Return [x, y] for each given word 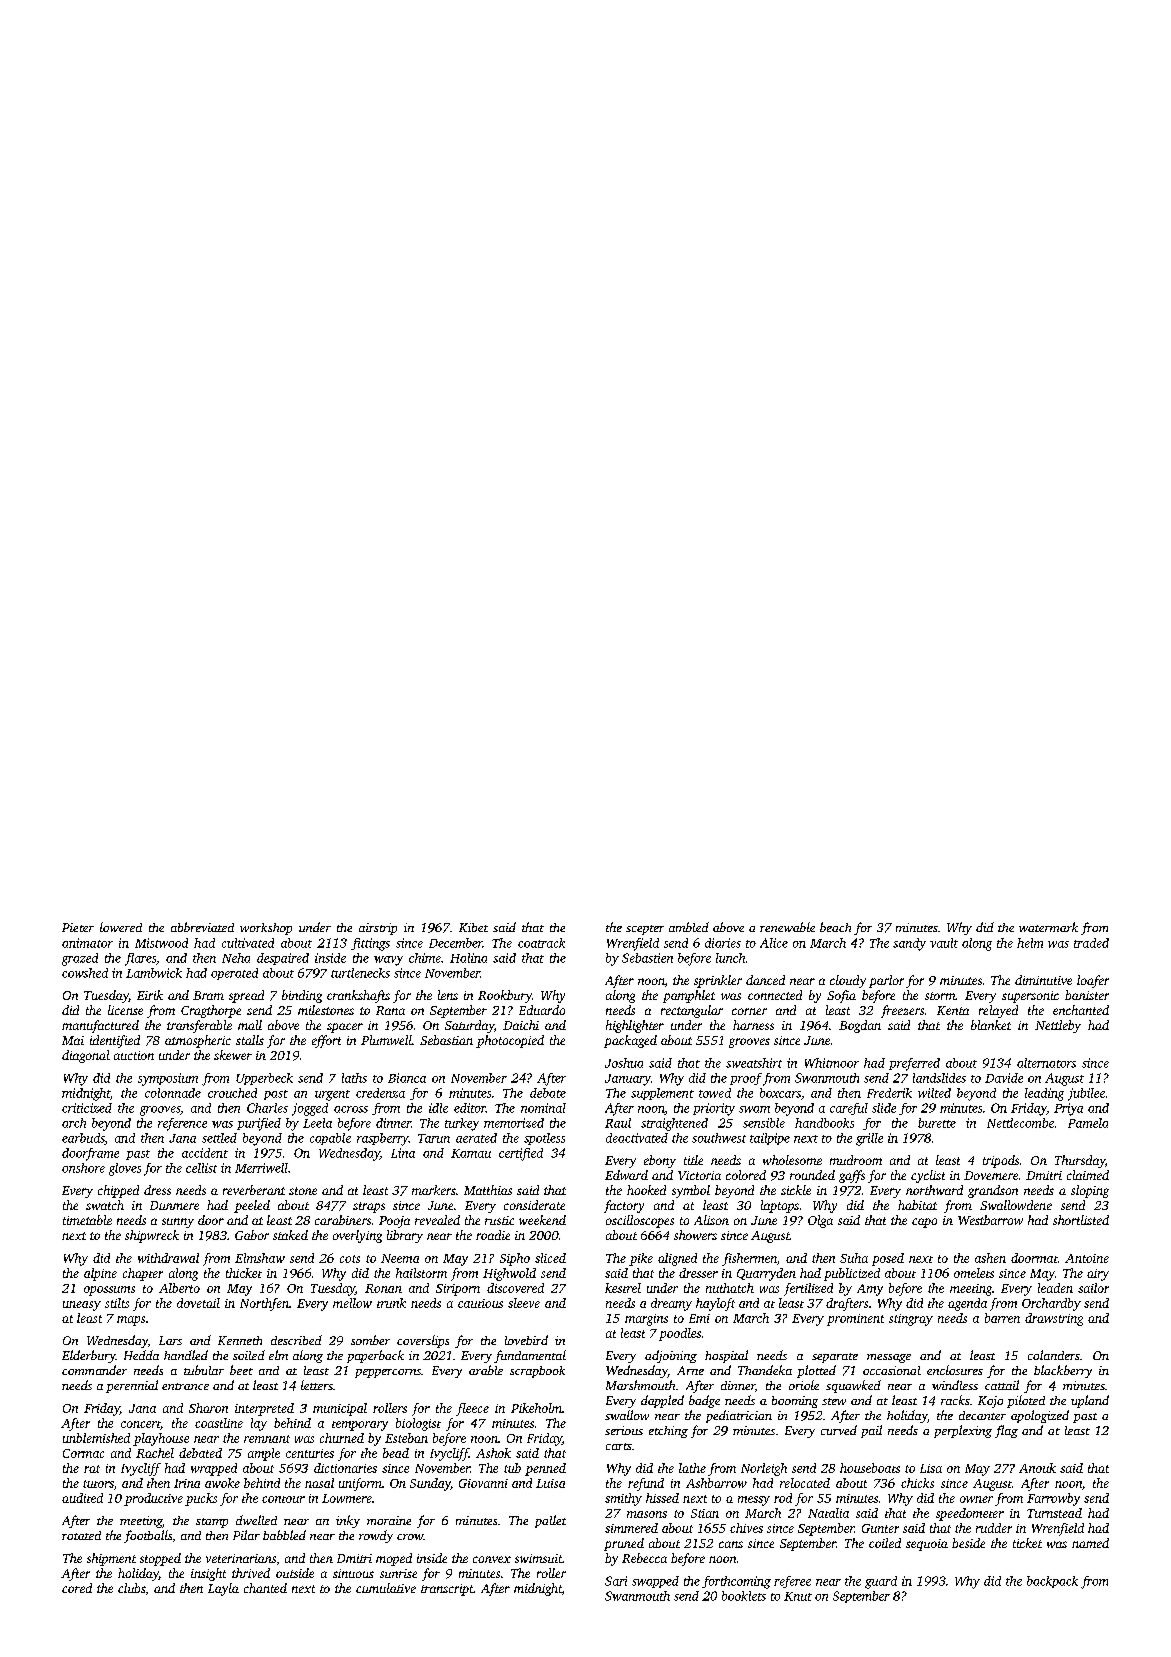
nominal [543, 1108]
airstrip [378, 929]
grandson [993, 1191]
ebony [660, 1161]
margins [646, 1320]
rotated [81, 1535]
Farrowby [1053, 1499]
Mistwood [161, 943]
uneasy [82, 1306]
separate [835, 1358]
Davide [1004, 1078]
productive [153, 1499]
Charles [267, 1108]
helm [1030, 943]
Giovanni [483, 1483]
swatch [105, 1205]
